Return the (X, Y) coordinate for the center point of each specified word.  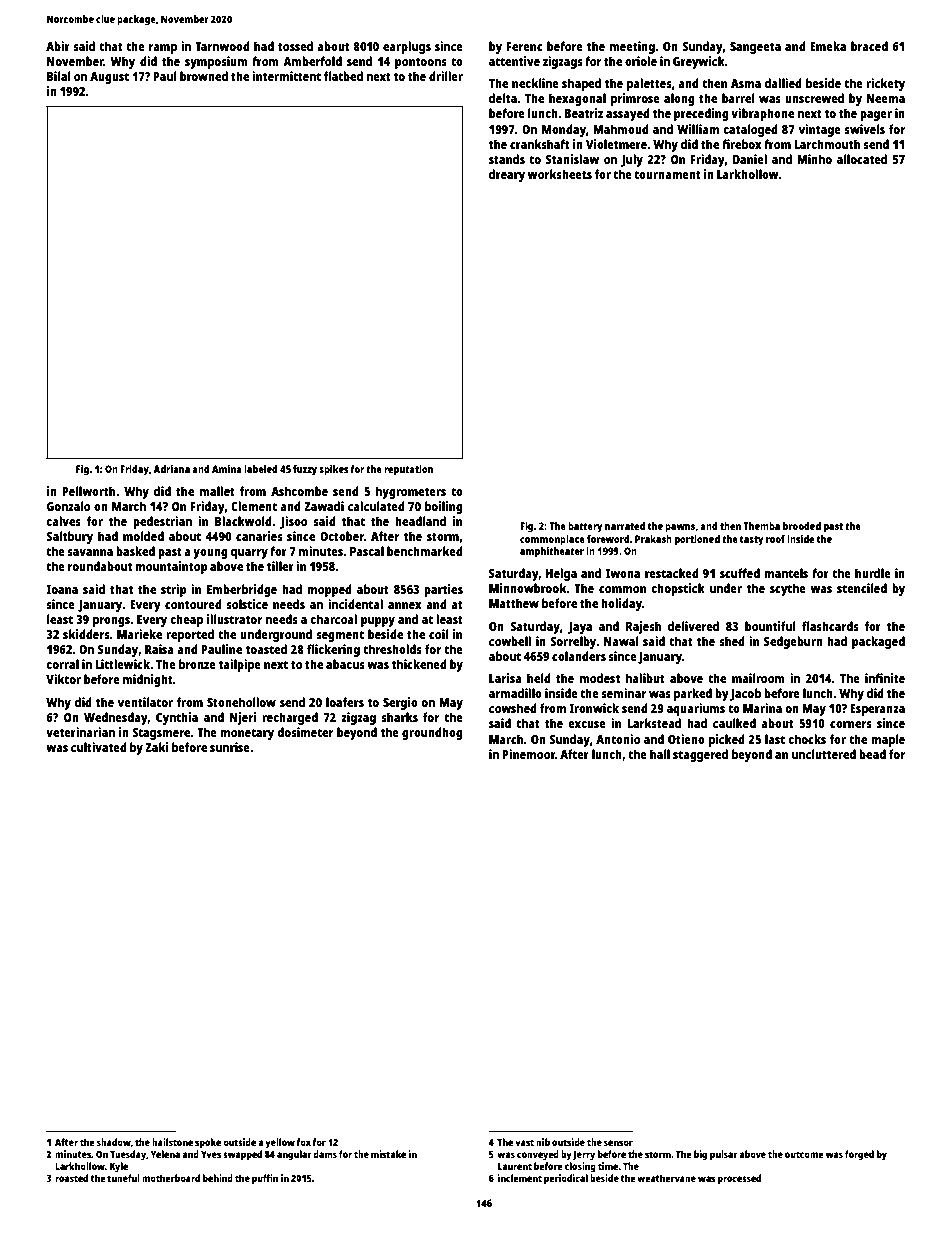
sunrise (230, 747)
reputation (408, 470)
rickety (885, 84)
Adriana (171, 469)
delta (503, 98)
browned (204, 76)
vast (524, 1142)
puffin (265, 1179)
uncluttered (824, 754)
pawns (680, 528)
